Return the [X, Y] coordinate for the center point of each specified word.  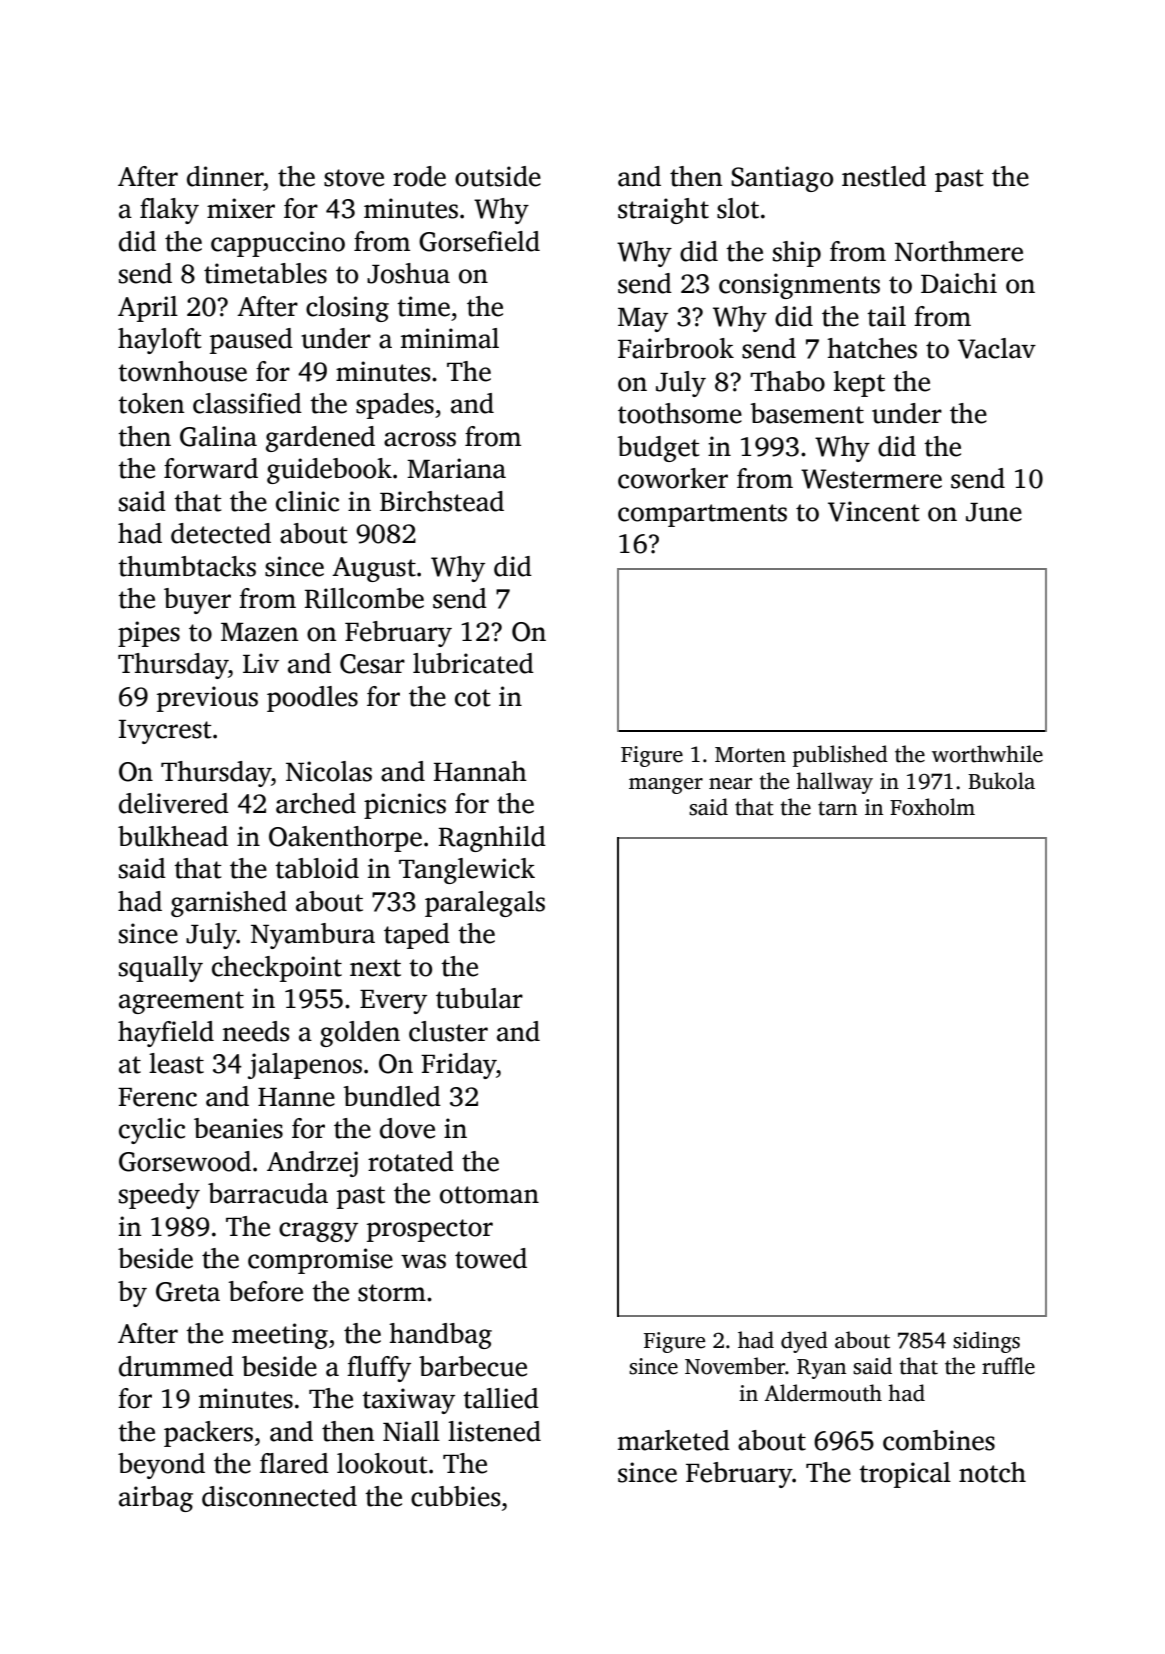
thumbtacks [187, 566]
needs [256, 1031]
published [840, 756]
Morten [750, 755]
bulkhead [173, 836]
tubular [479, 998]
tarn [837, 808]
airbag [156, 1499]
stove [354, 178]
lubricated [473, 663]
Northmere [959, 251]
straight [663, 211]
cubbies [455, 1496]
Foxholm [932, 807]
